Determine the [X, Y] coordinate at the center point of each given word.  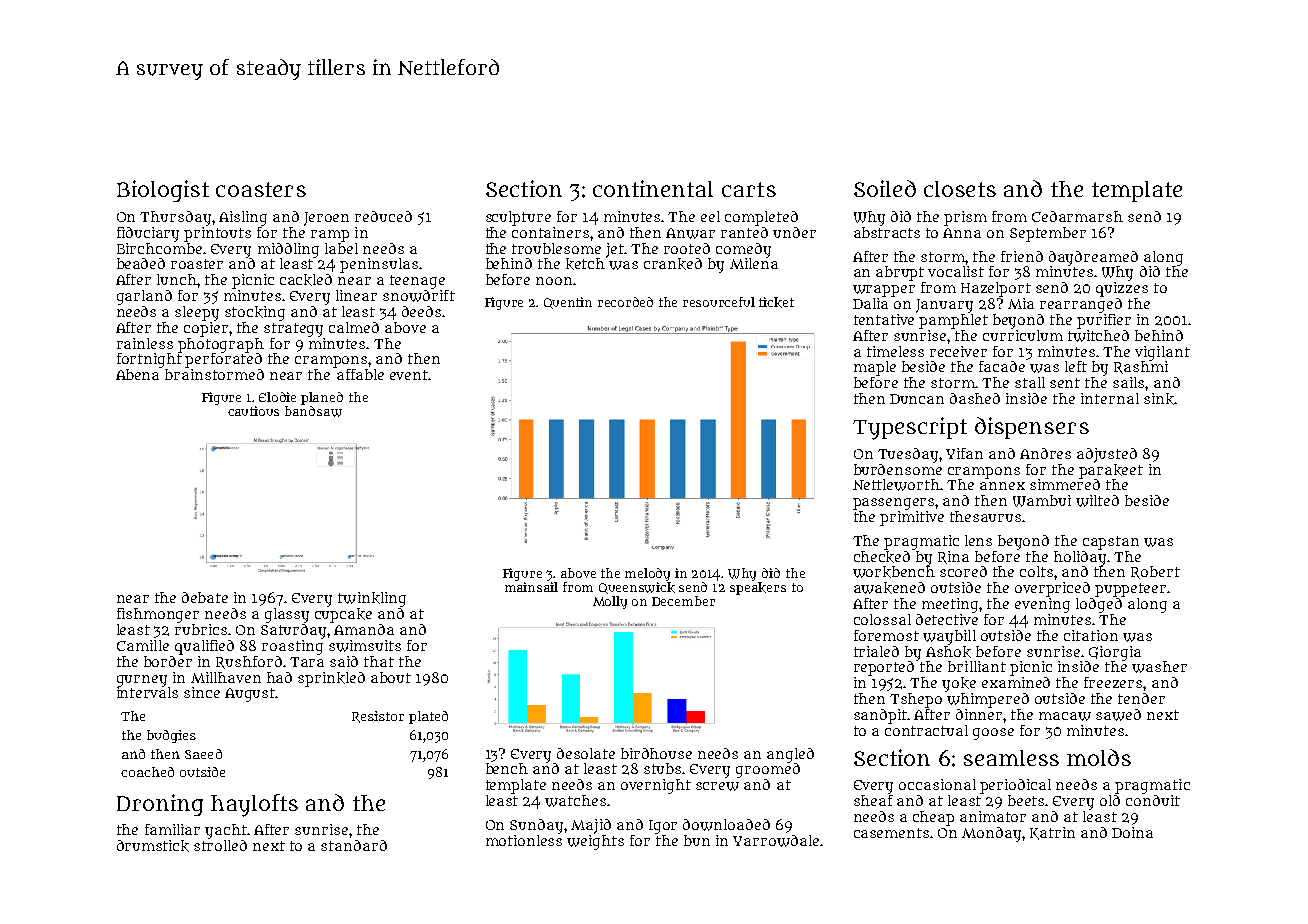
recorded [625, 302]
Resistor [378, 717]
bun [697, 840]
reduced [383, 216]
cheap [933, 818]
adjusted [1107, 455]
